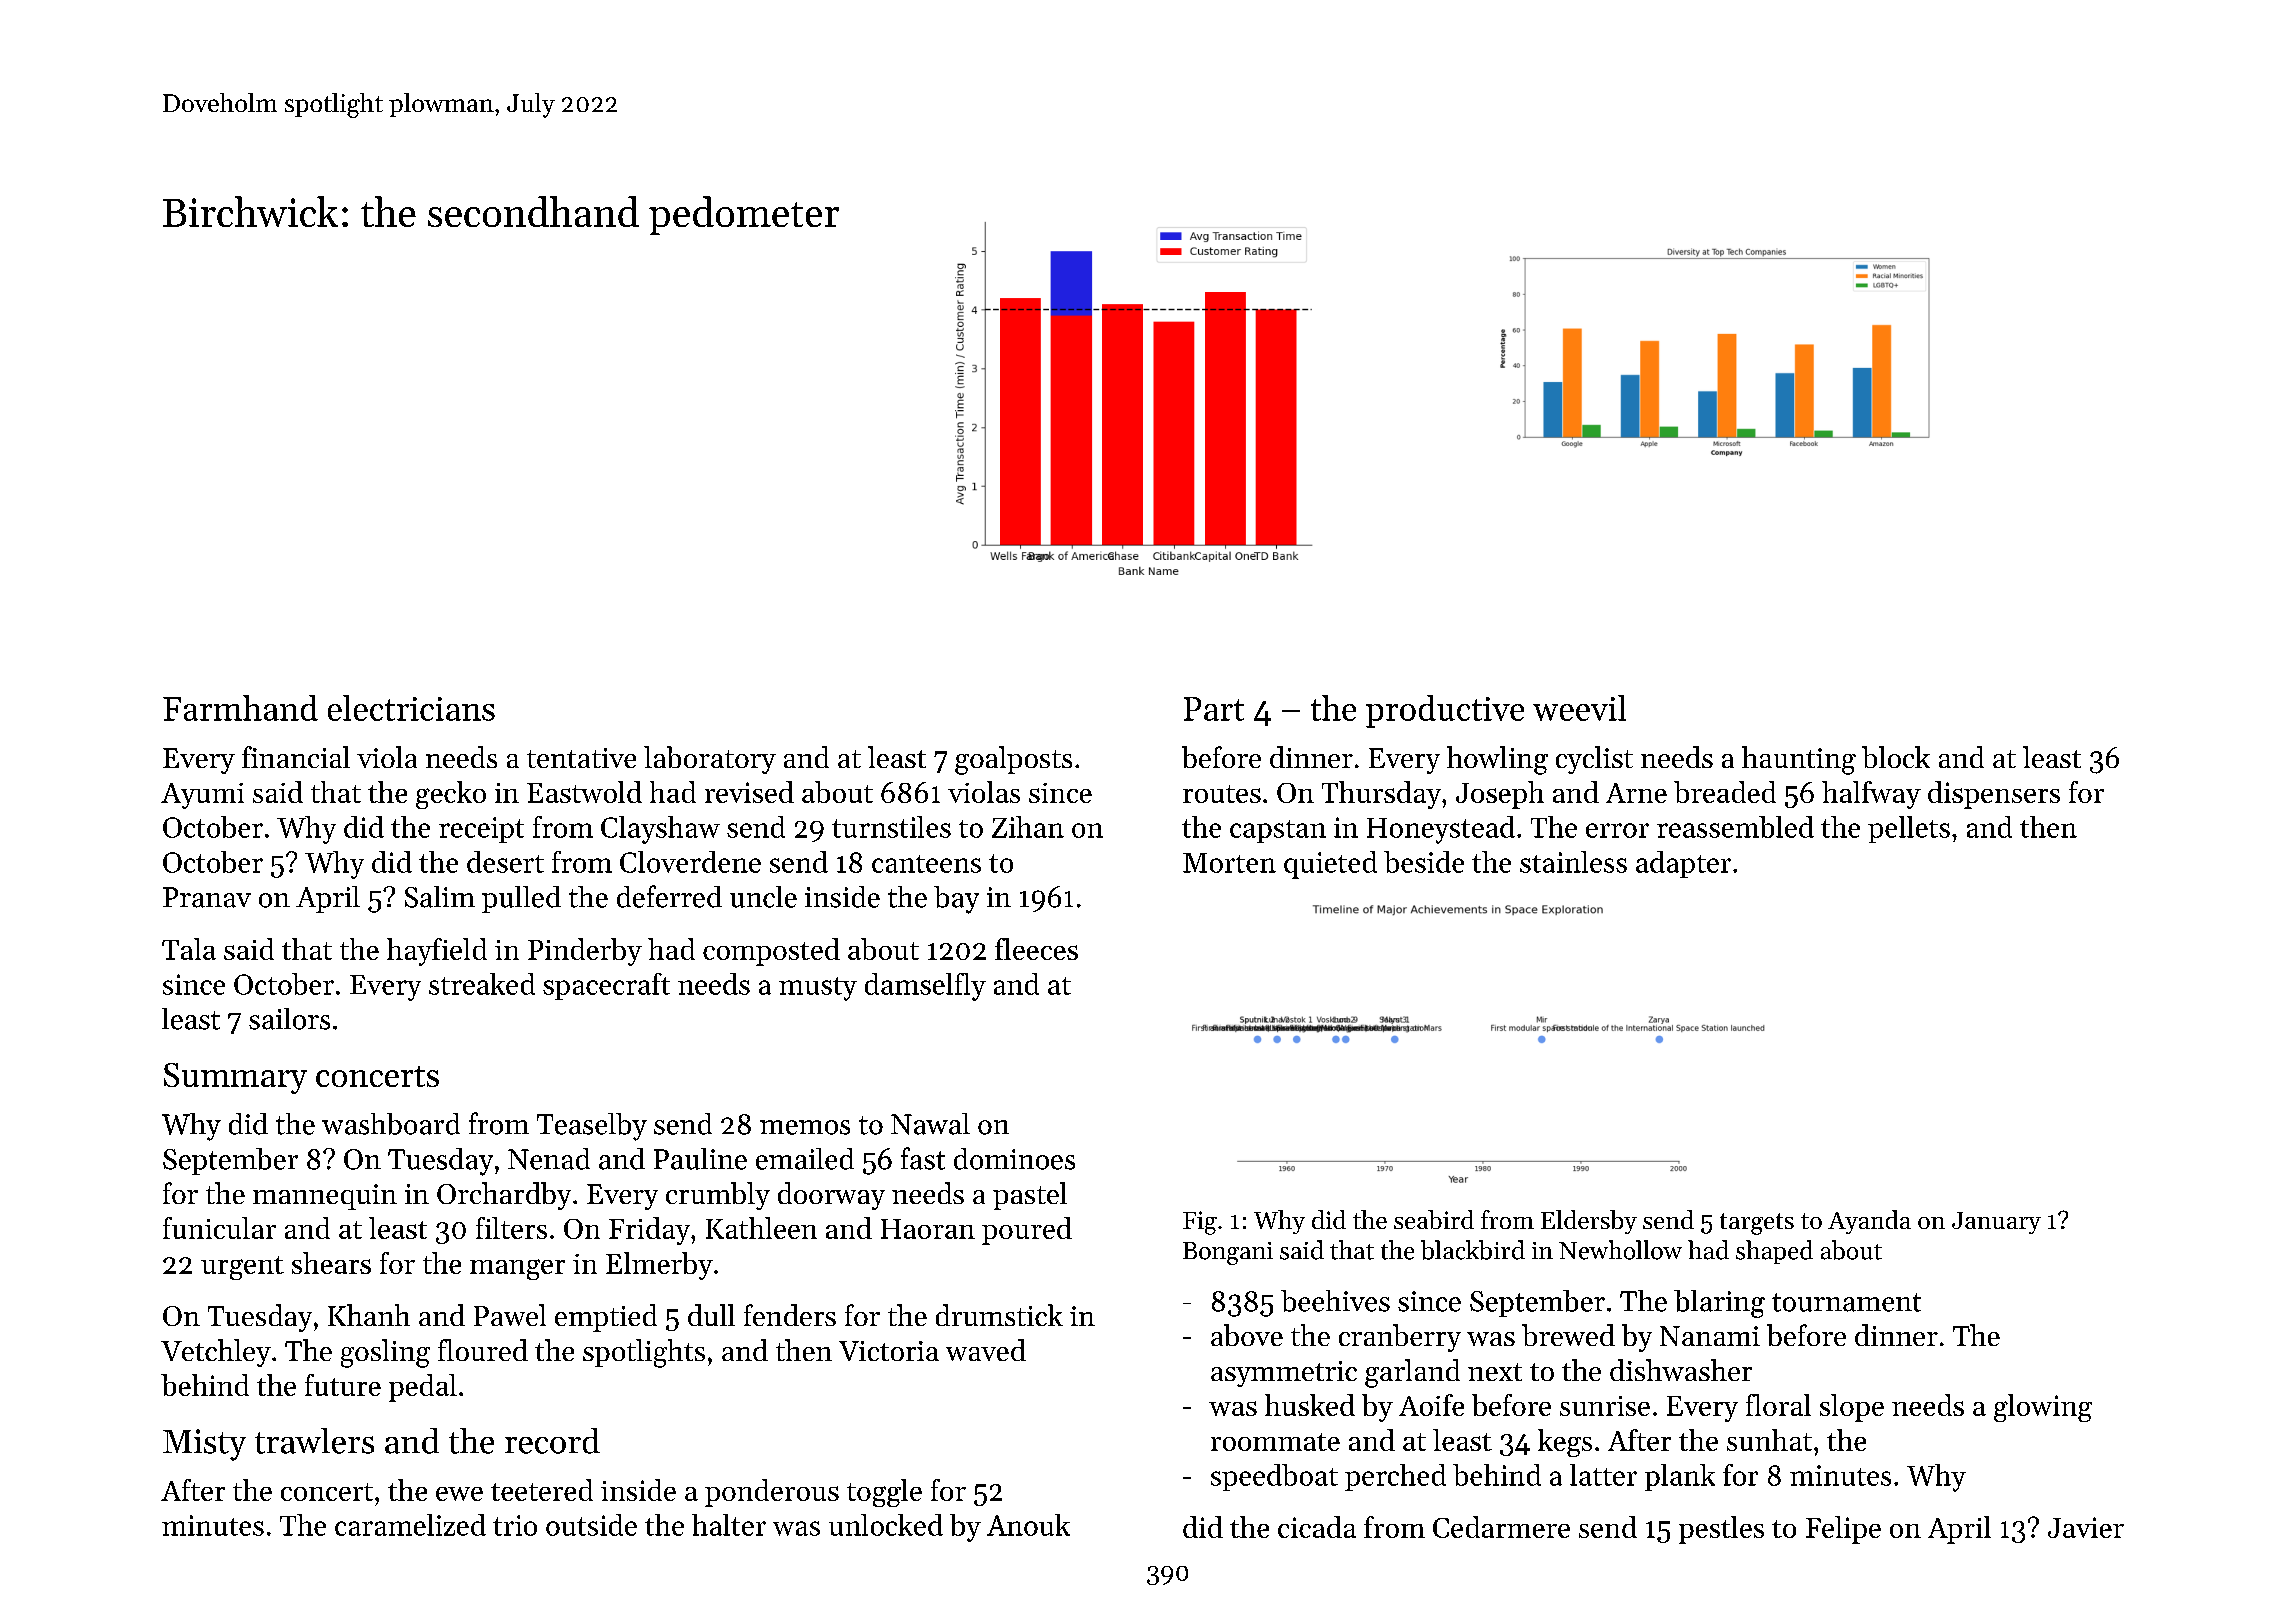  I want to click on Anouk, so click(1028, 1525).
